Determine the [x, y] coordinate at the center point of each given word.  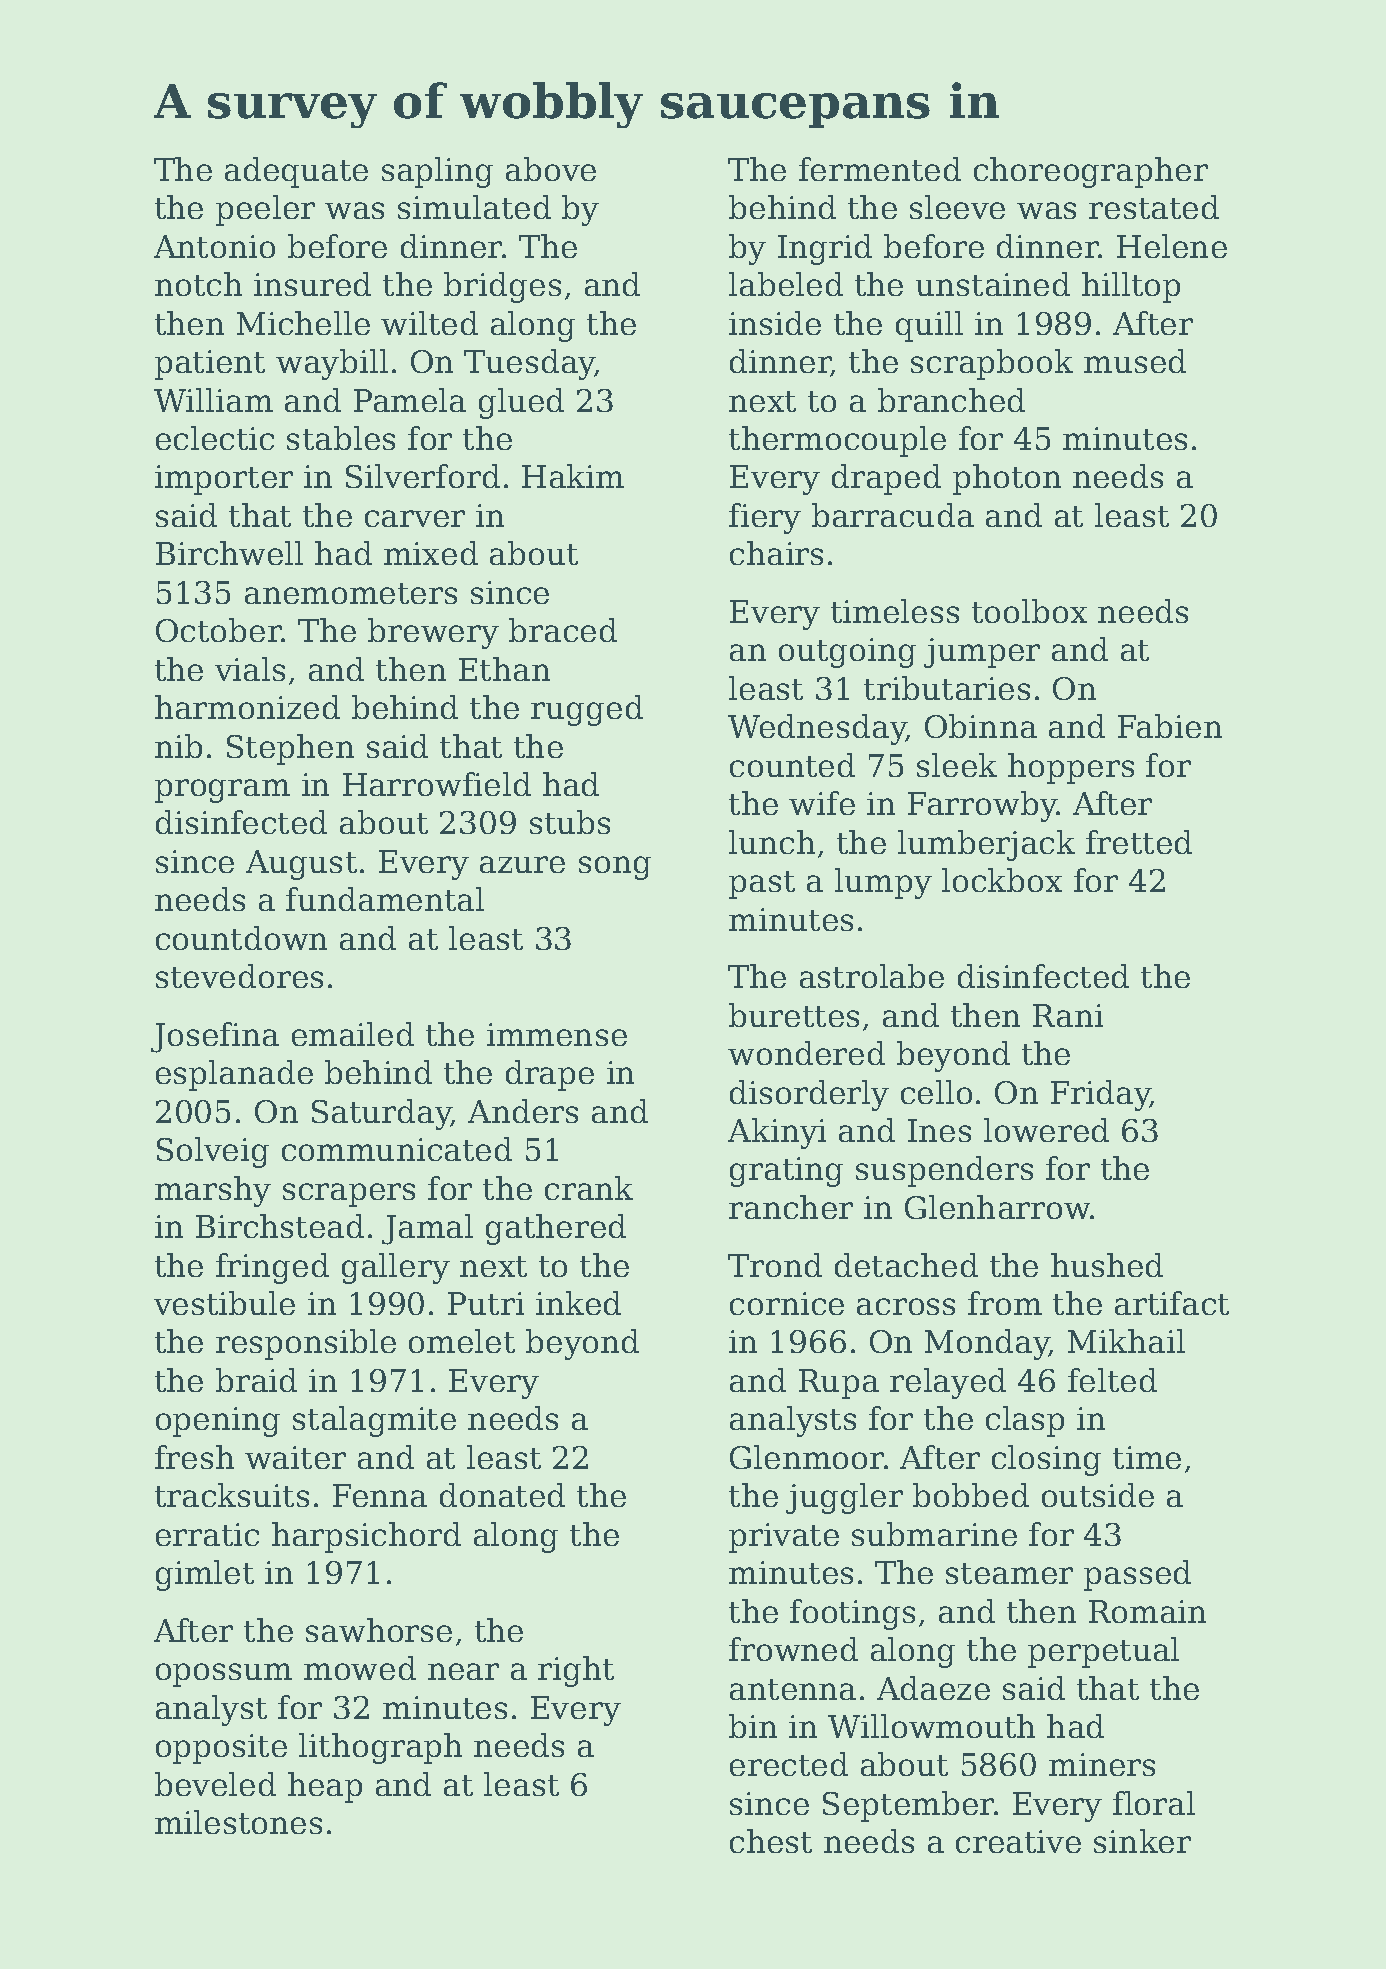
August [301, 865]
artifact [1172, 1303]
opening [218, 1422]
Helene [1172, 246]
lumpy [883, 883]
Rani [1068, 1015]
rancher [791, 1207]
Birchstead [280, 1226]
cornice [787, 1303]
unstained [993, 284]
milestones [238, 1822]
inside [775, 323]
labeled [786, 284]
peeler [265, 210]
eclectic [215, 438]
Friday [1100, 1095]
